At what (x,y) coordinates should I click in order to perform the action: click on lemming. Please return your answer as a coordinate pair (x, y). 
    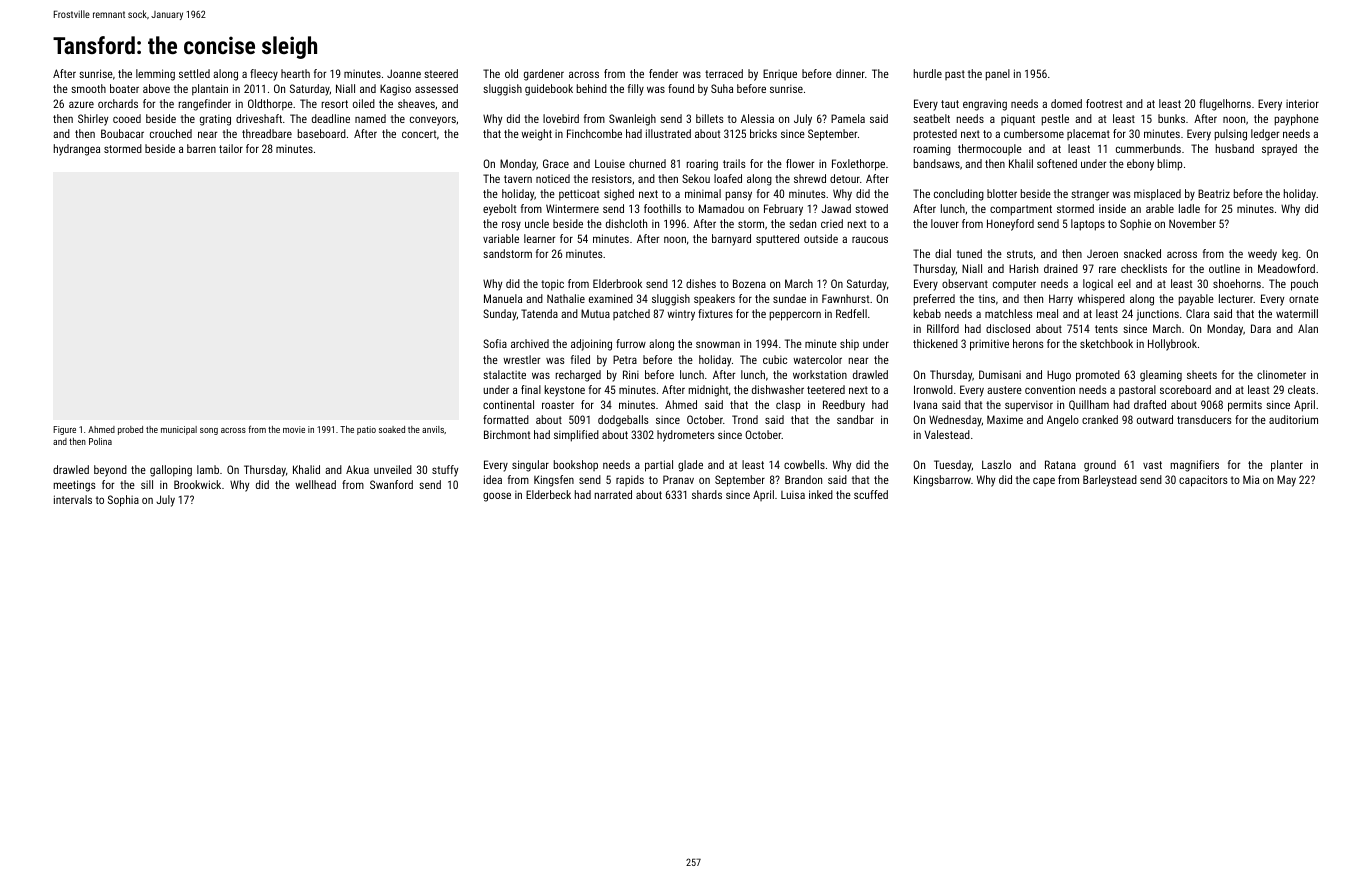
    Looking at the image, I should click on (155, 75).
